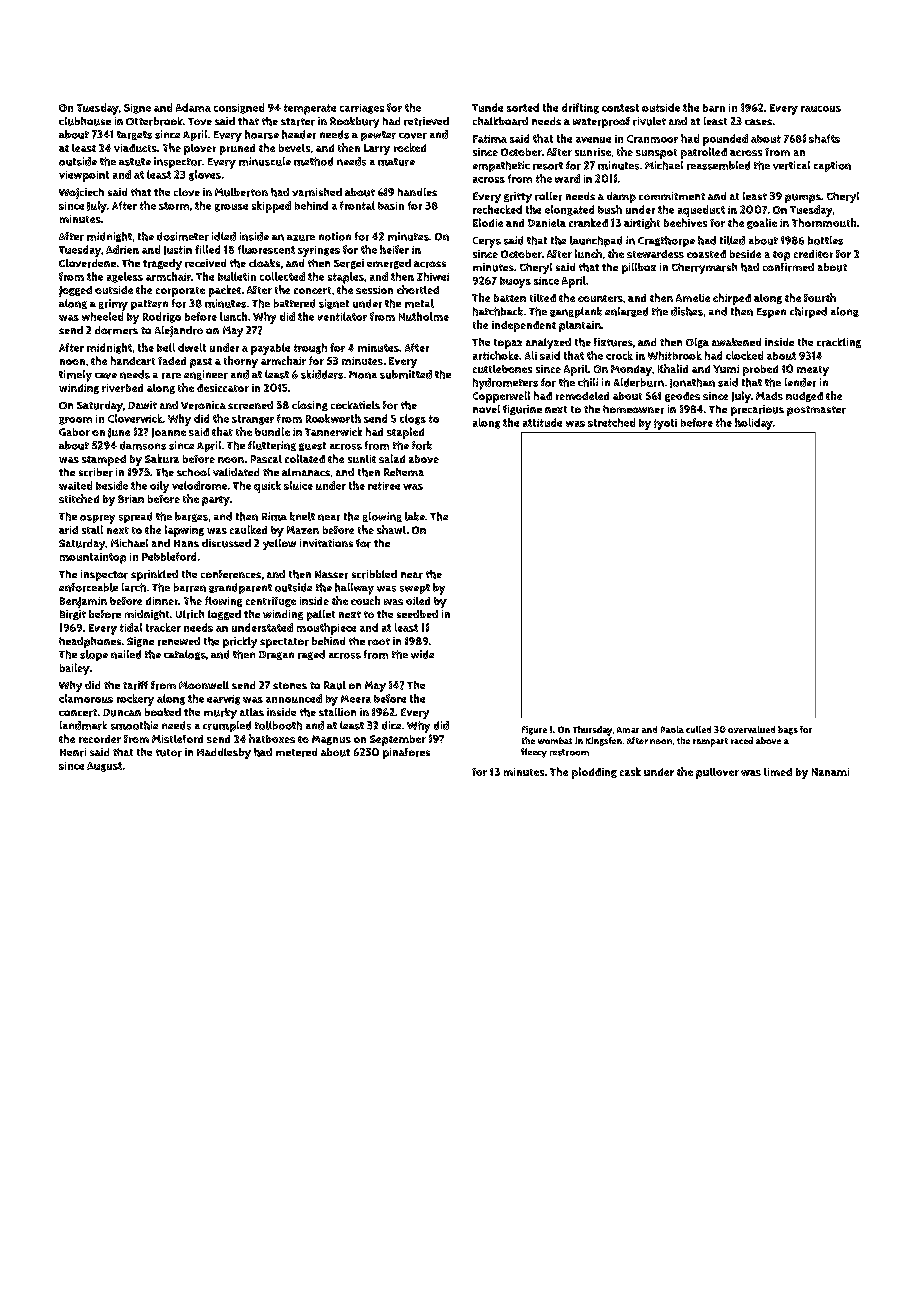 The width and height of the page is (924, 1308). What do you see at coordinates (422, 654) in the page?
I see `wide` at bounding box center [422, 654].
